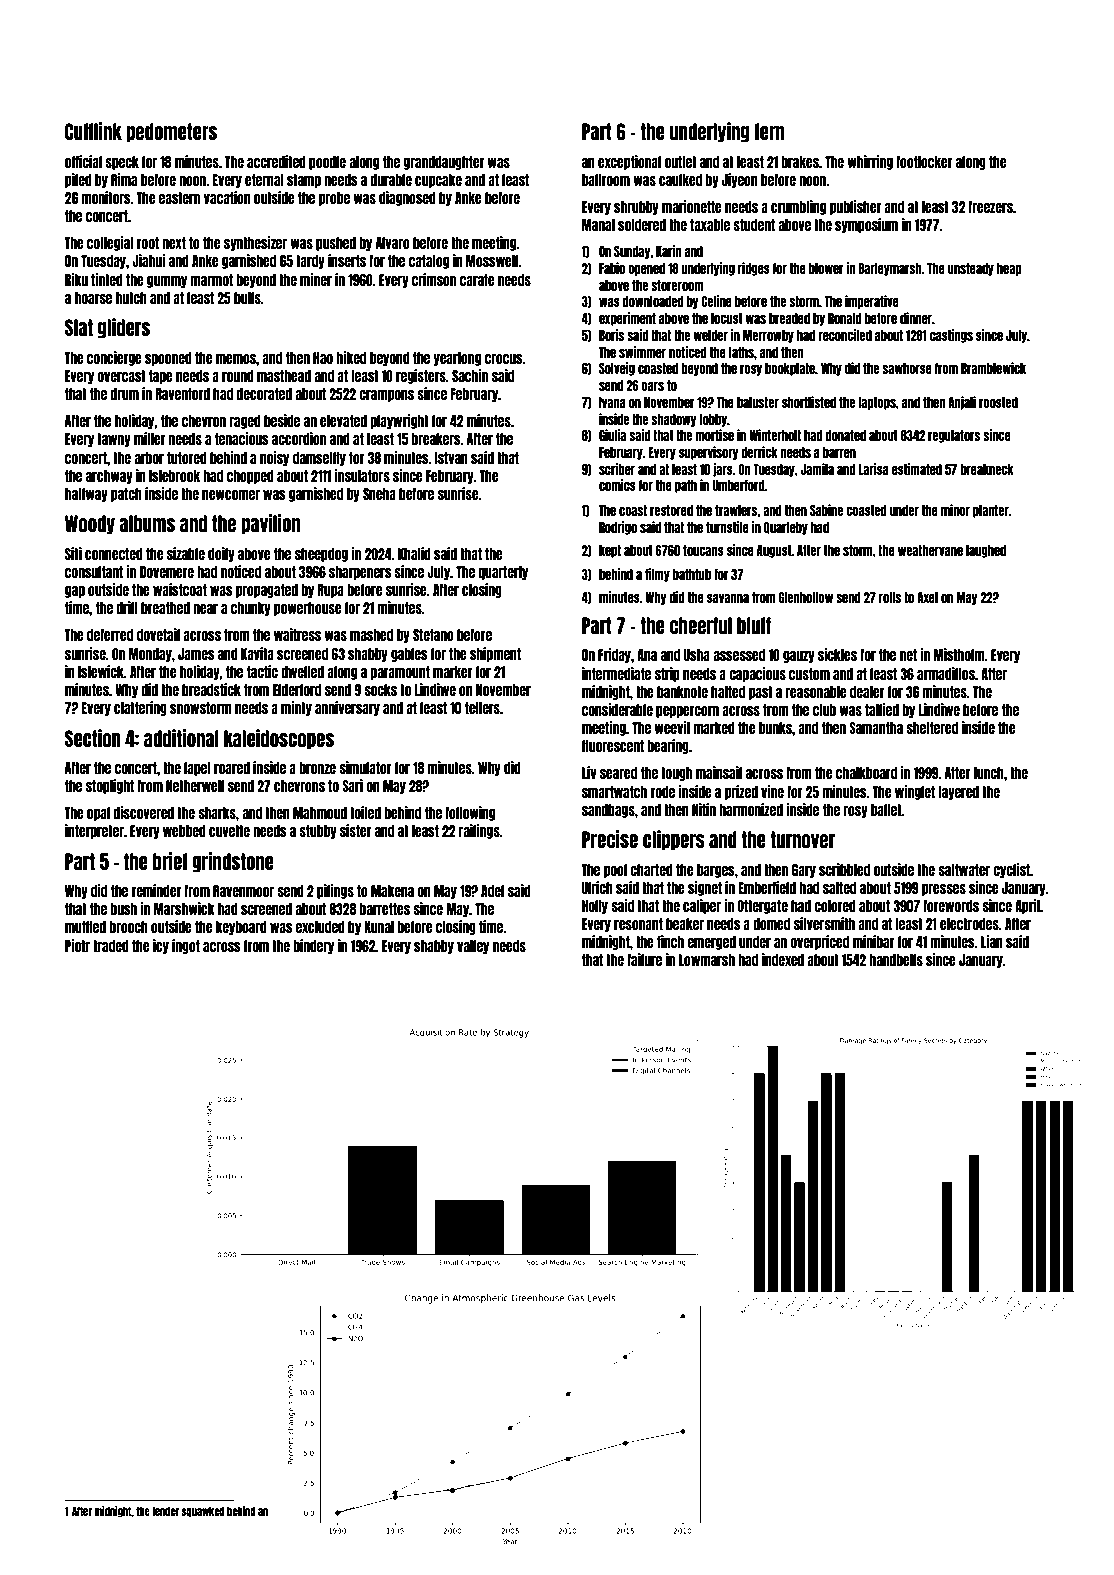 Image resolution: width=1114 pixels, height=1575 pixels. Describe the element at coordinates (93, 738) in the screenshot. I see `Section` at that location.
